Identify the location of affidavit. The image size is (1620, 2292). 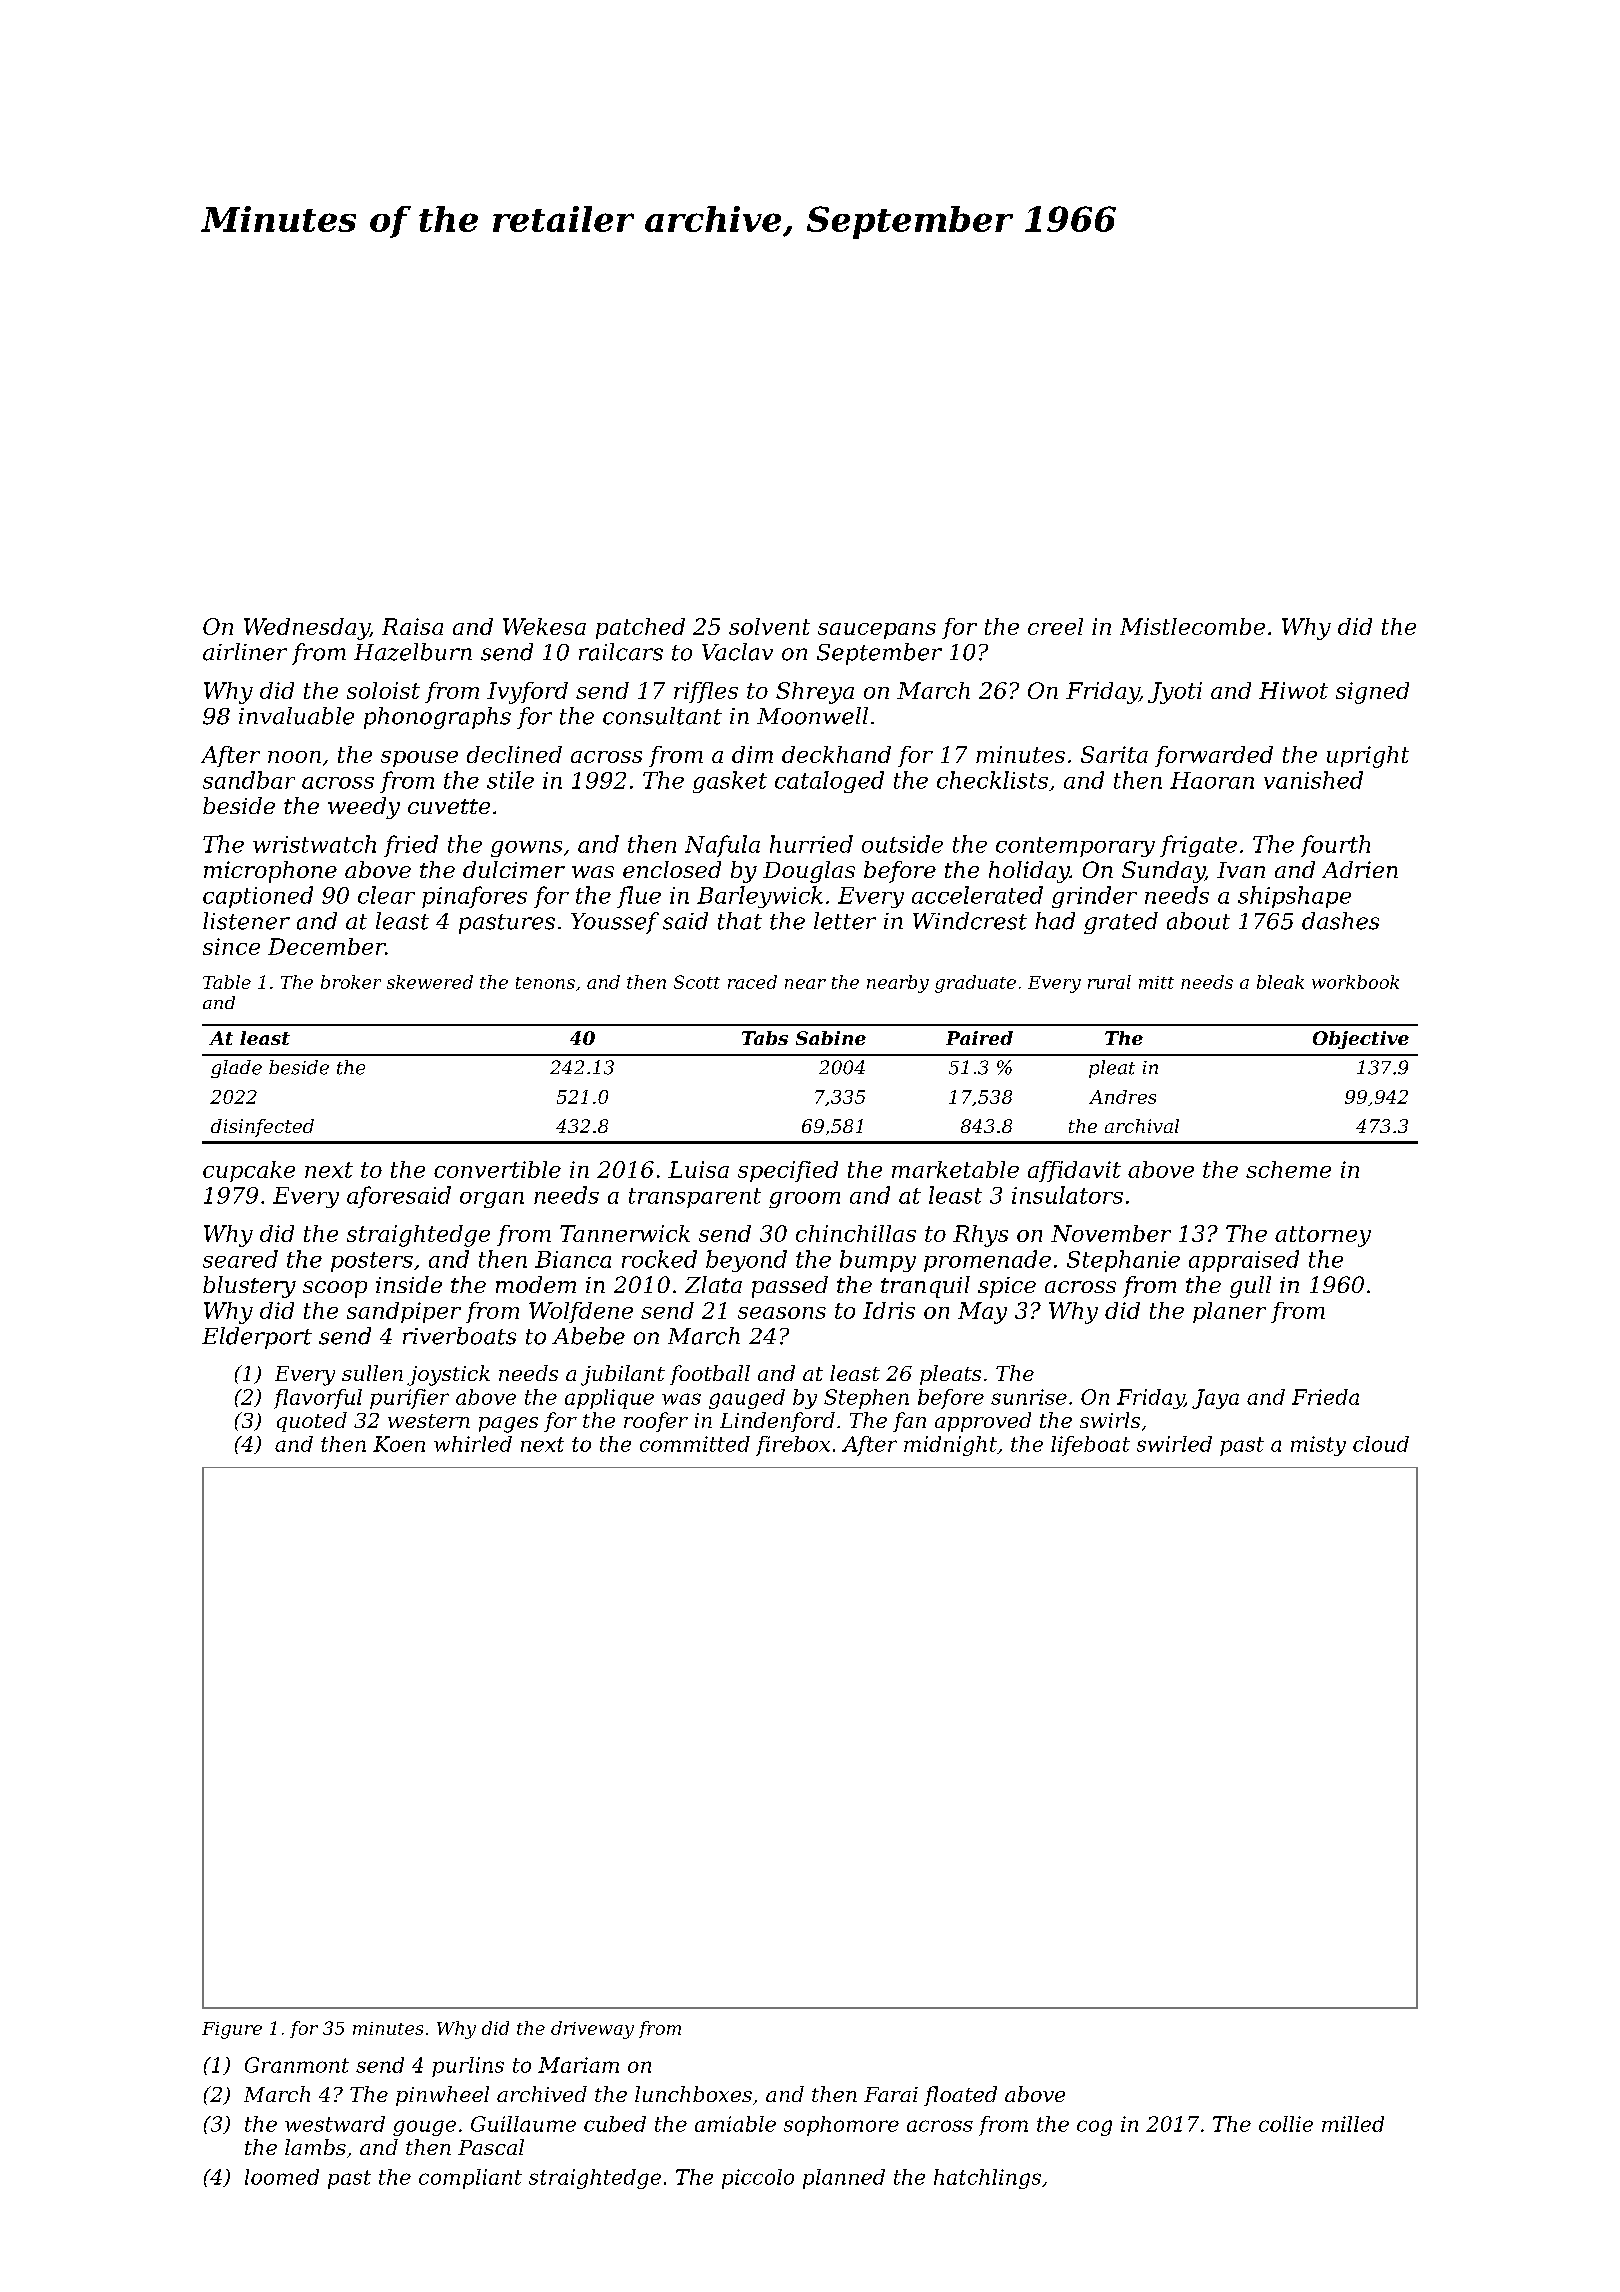
(1074, 1171).
